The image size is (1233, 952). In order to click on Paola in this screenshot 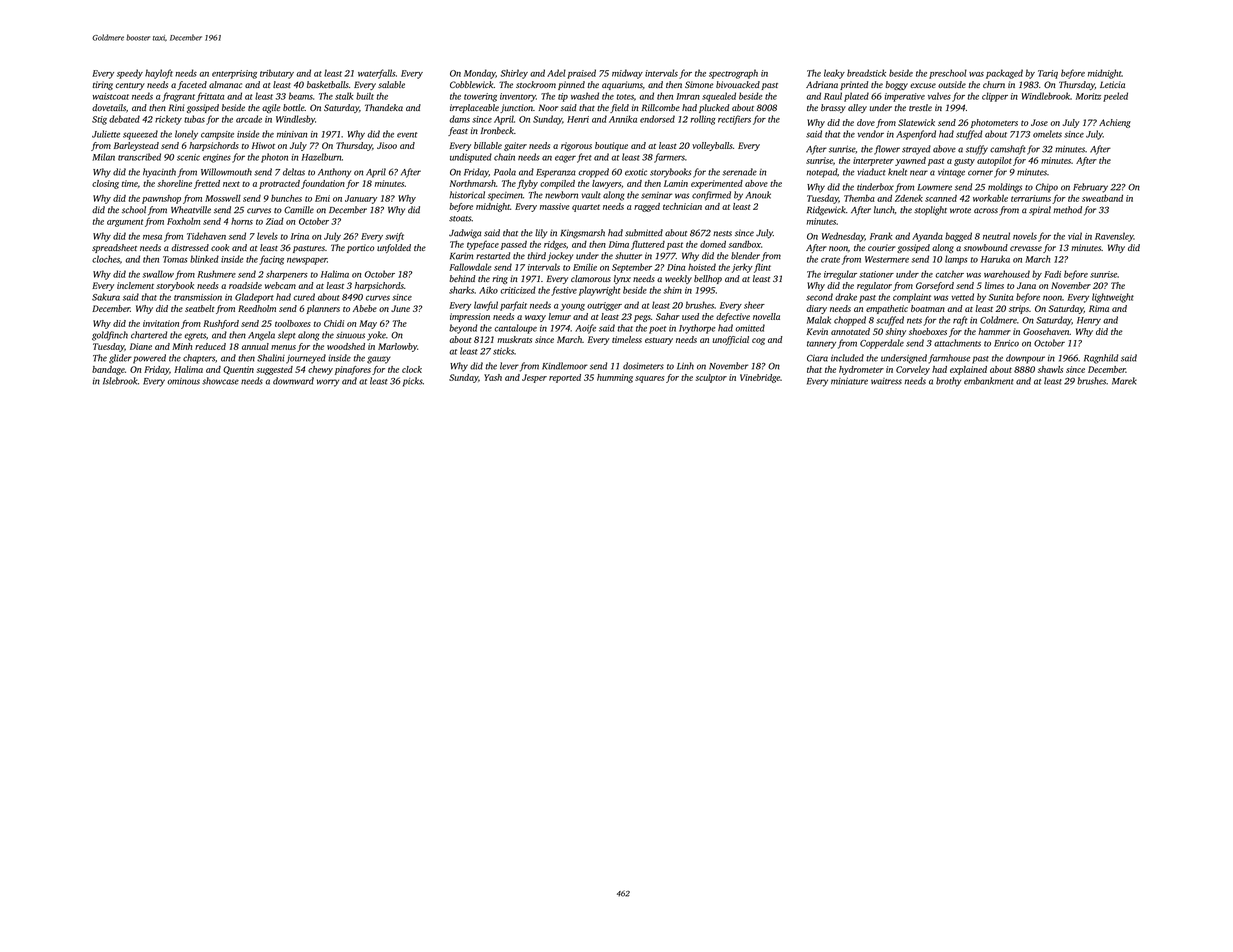, I will do `click(505, 172)`.
